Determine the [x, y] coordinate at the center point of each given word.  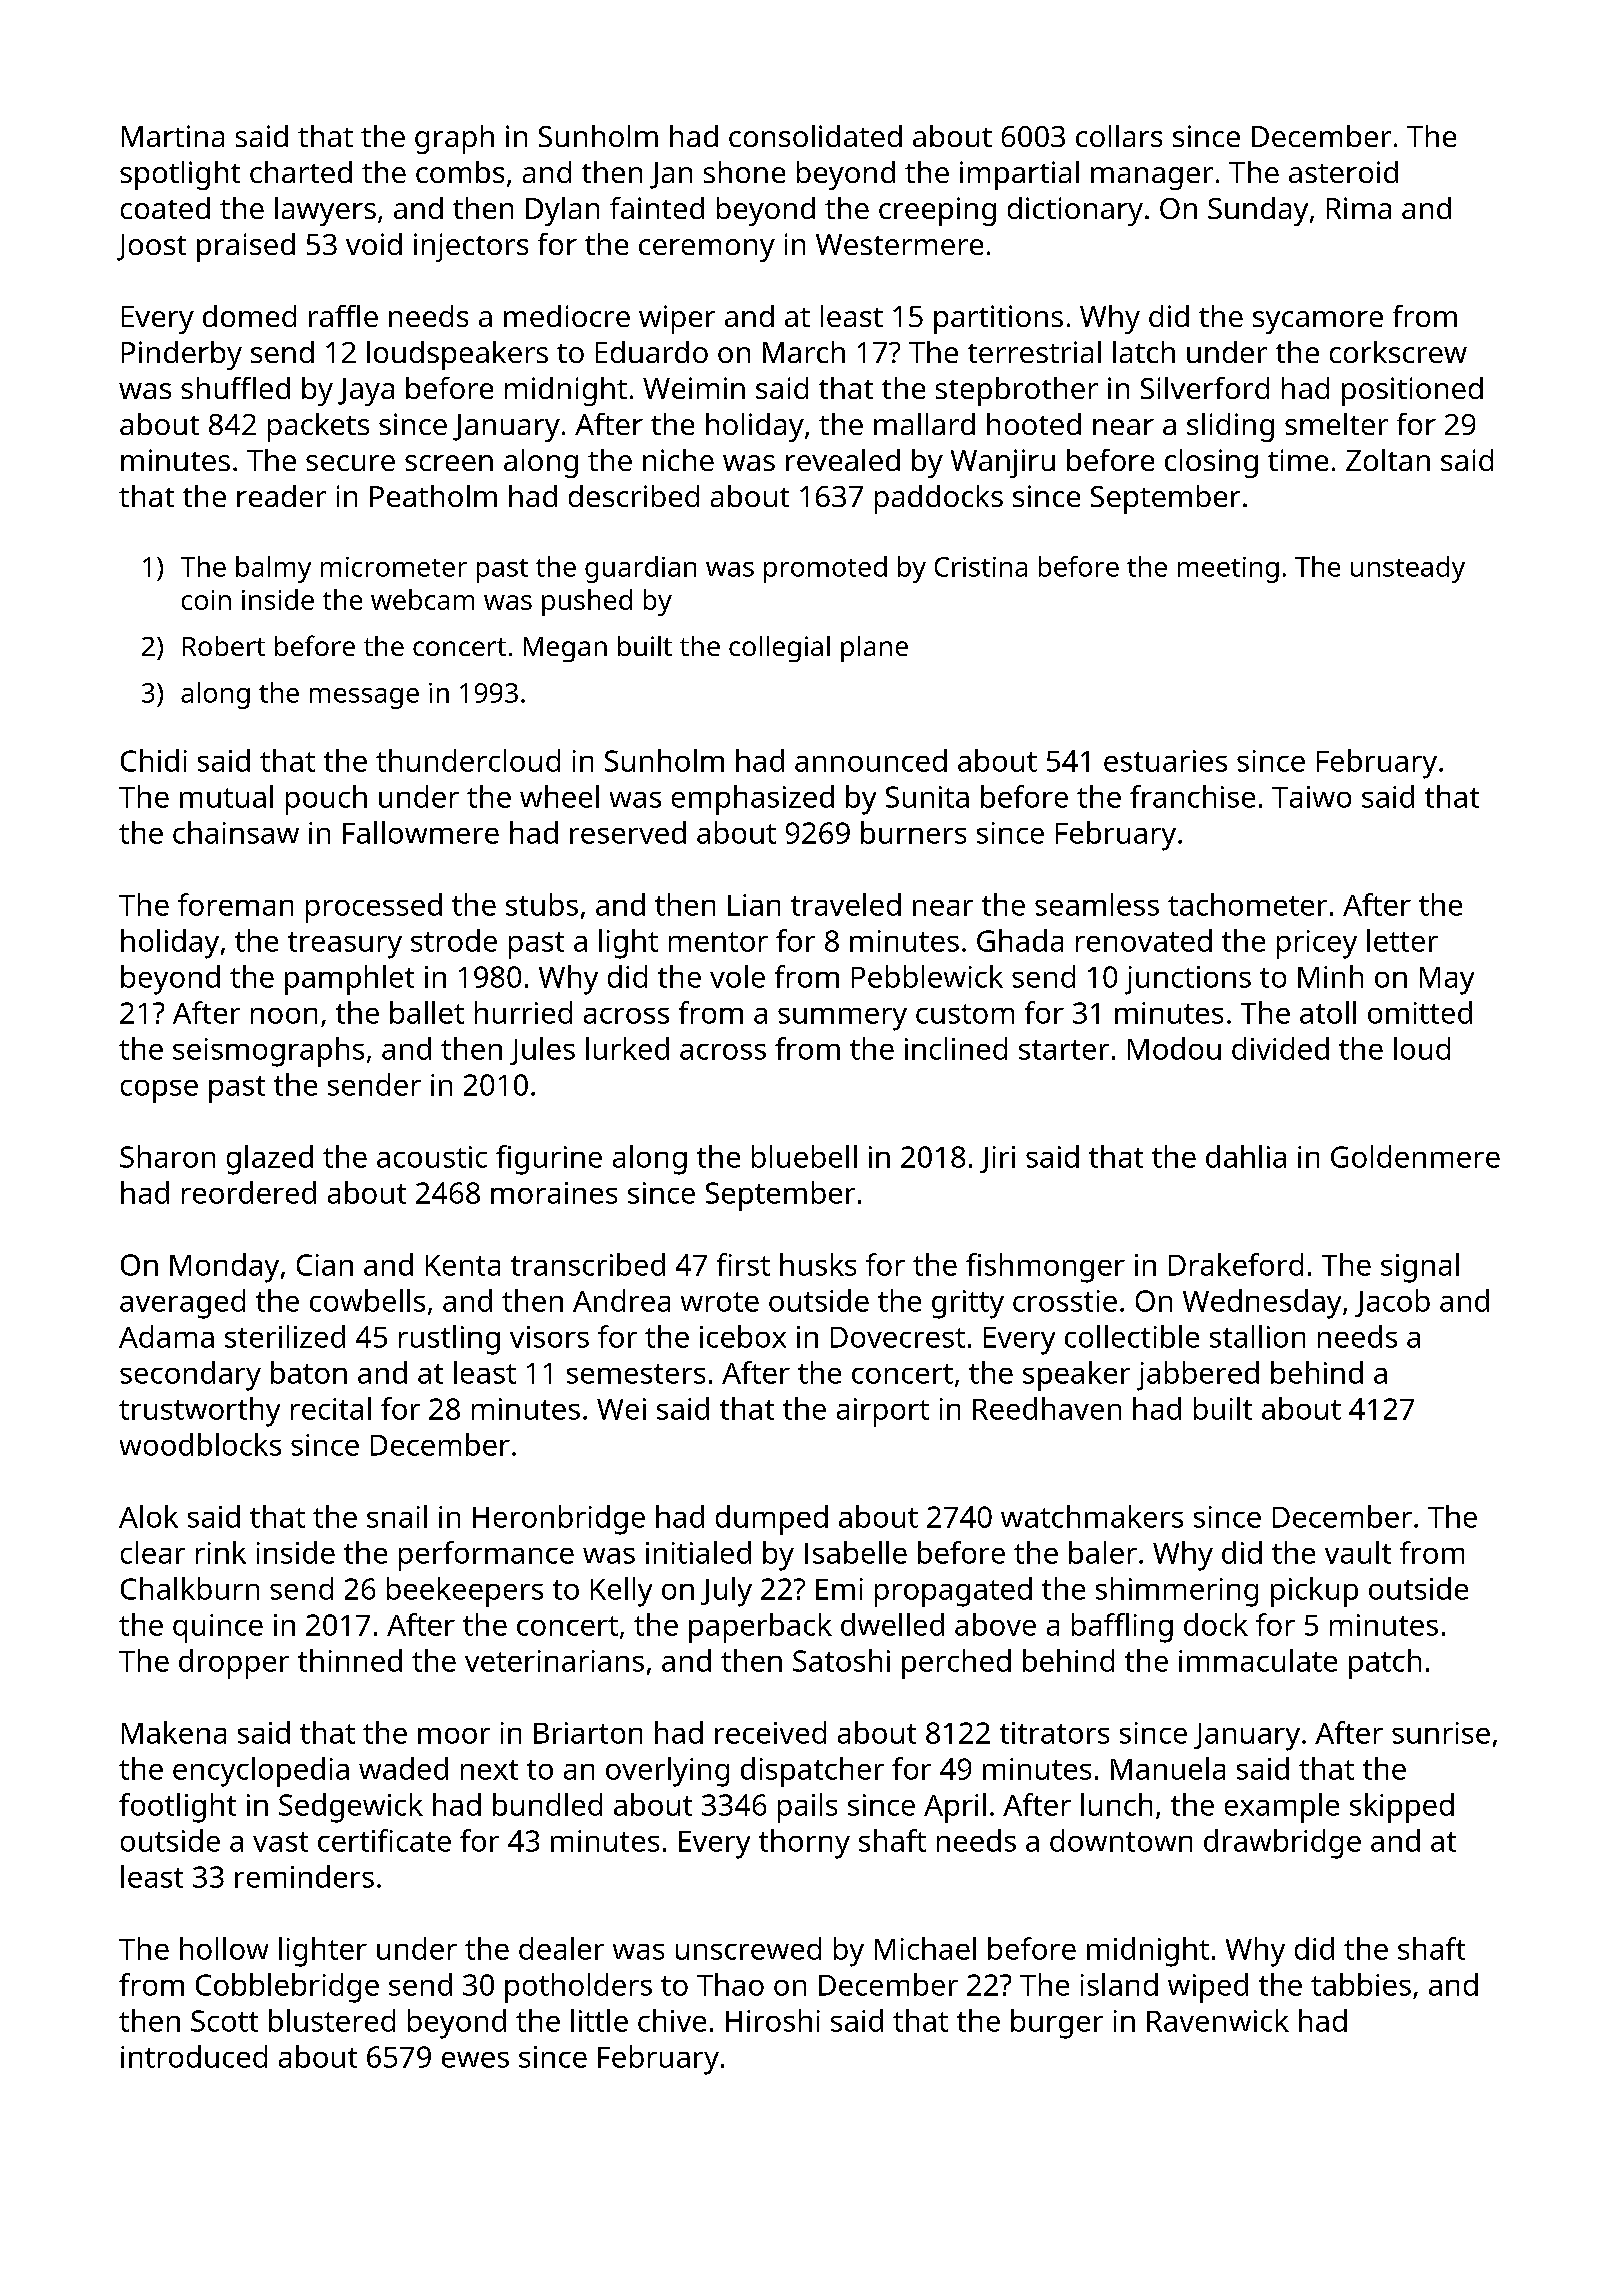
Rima [1359, 208]
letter [1402, 940]
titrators [1054, 1733]
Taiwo [1311, 797]
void [374, 244]
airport [883, 1412]
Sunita [927, 797]
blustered [332, 2020]
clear [153, 1552]
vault [1358, 1552]
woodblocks [200, 1444]
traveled [846, 904]
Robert [224, 646]
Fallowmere [421, 832]
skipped [1402, 1808]
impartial [1019, 175]
